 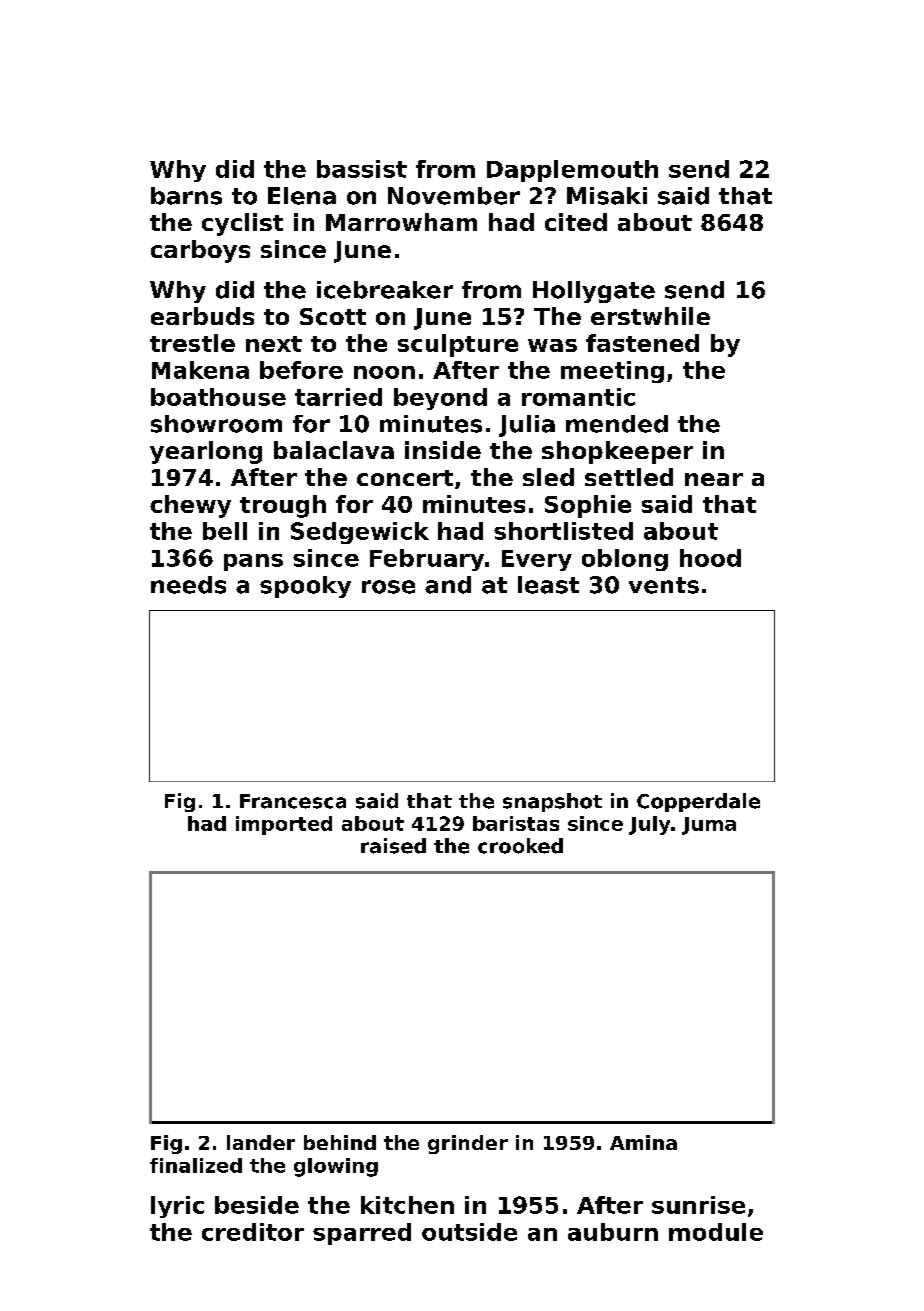 What do you see at coordinates (302, 196) in the screenshot?
I see `Elena` at bounding box center [302, 196].
